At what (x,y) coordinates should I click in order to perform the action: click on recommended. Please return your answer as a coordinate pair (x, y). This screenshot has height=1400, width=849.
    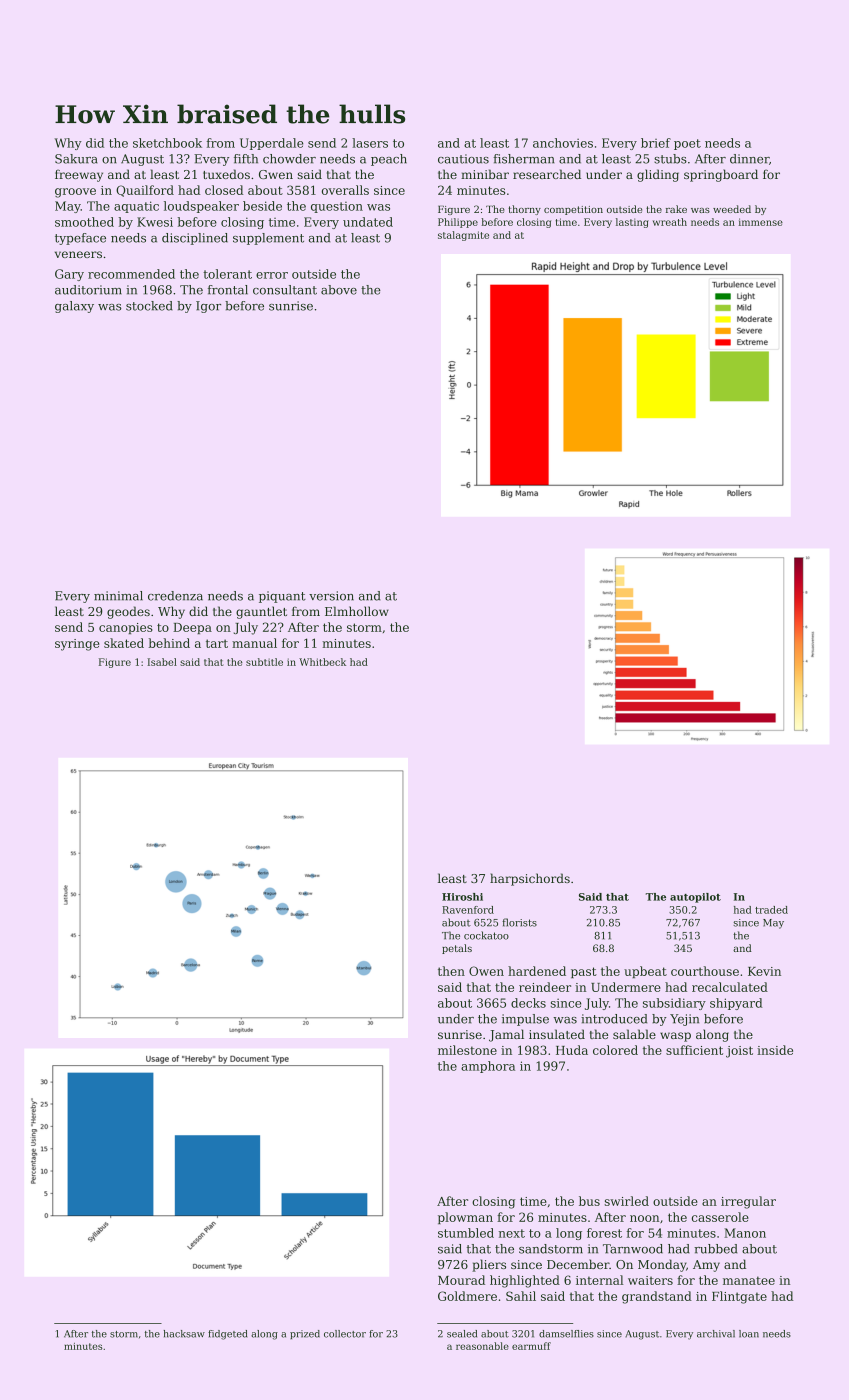
    Looking at the image, I should click on (131, 274).
